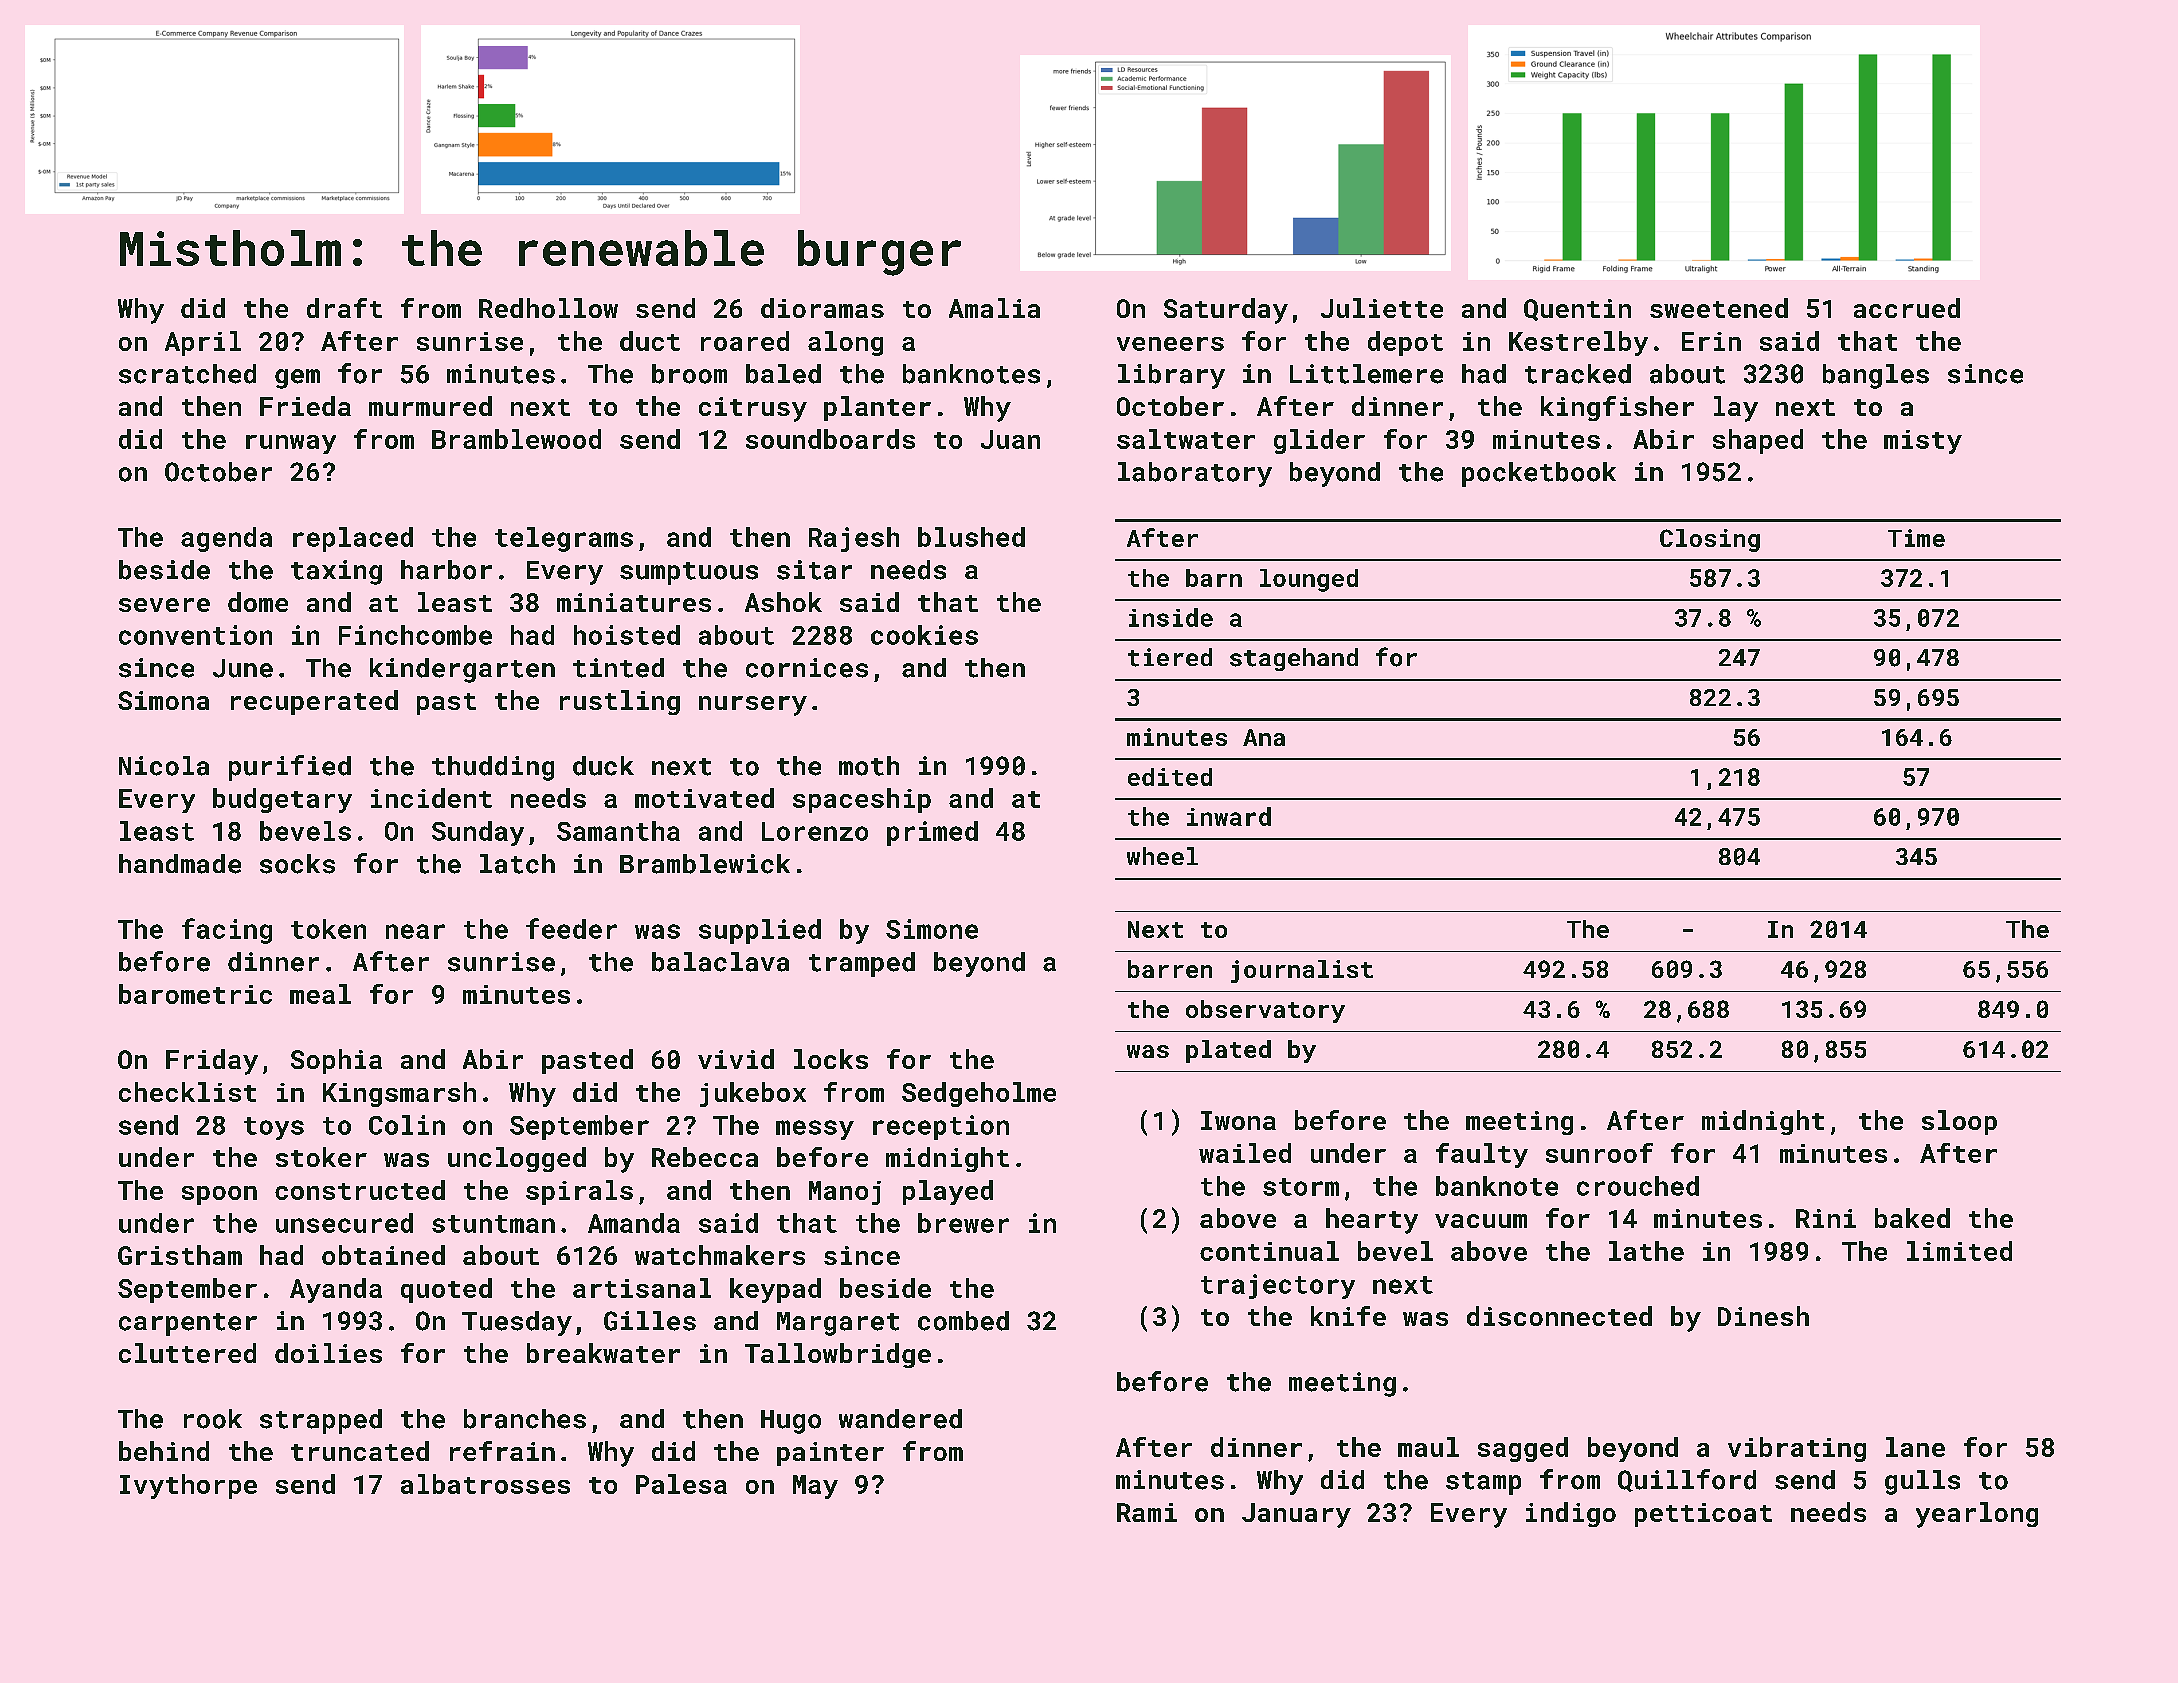  I want to click on cluttered, so click(187, 1353).
